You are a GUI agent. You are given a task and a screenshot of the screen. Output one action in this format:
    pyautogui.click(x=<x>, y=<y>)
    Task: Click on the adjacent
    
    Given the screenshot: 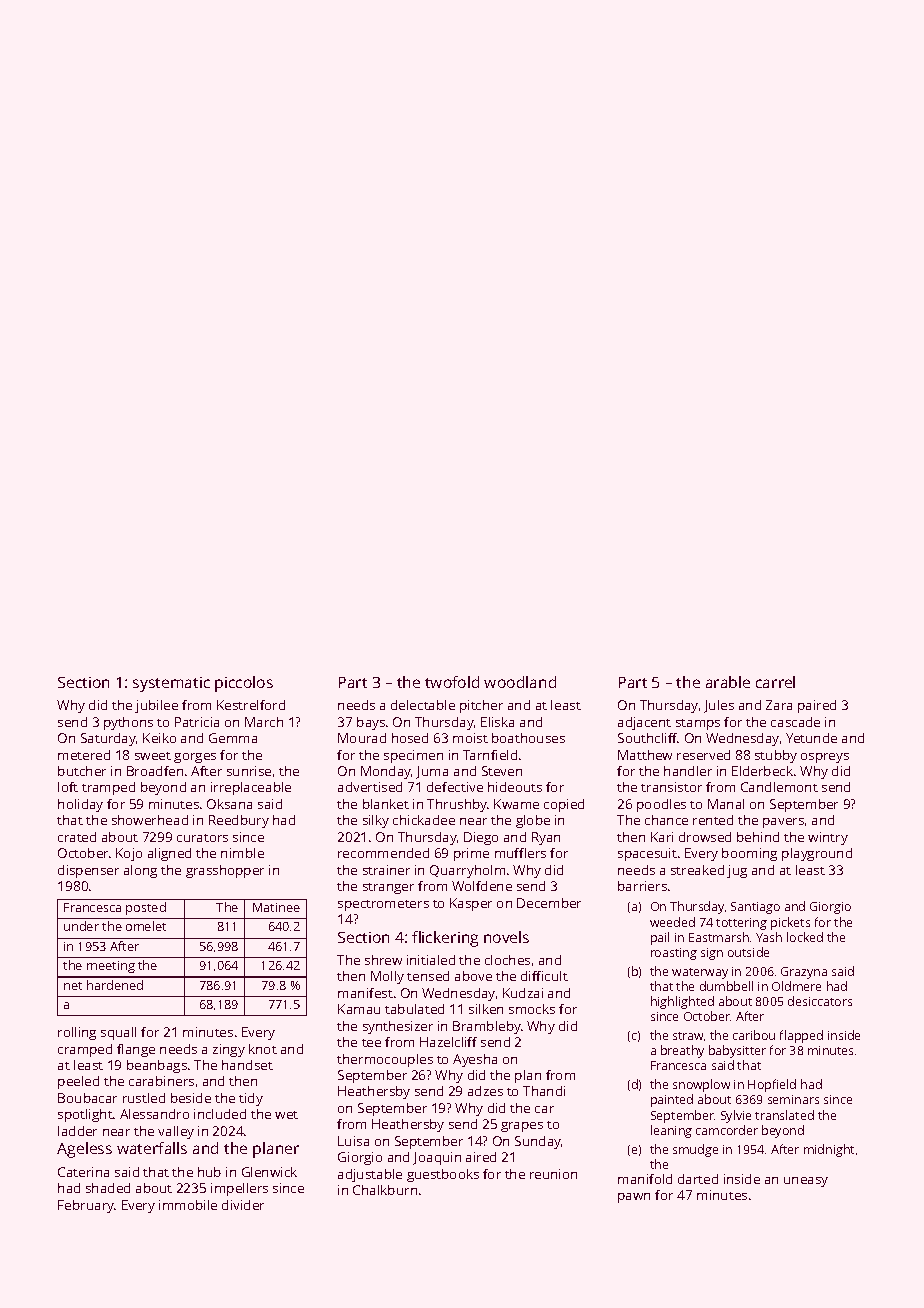 What is the action you would take?
    pyautogui.click(x=644, y=723)
